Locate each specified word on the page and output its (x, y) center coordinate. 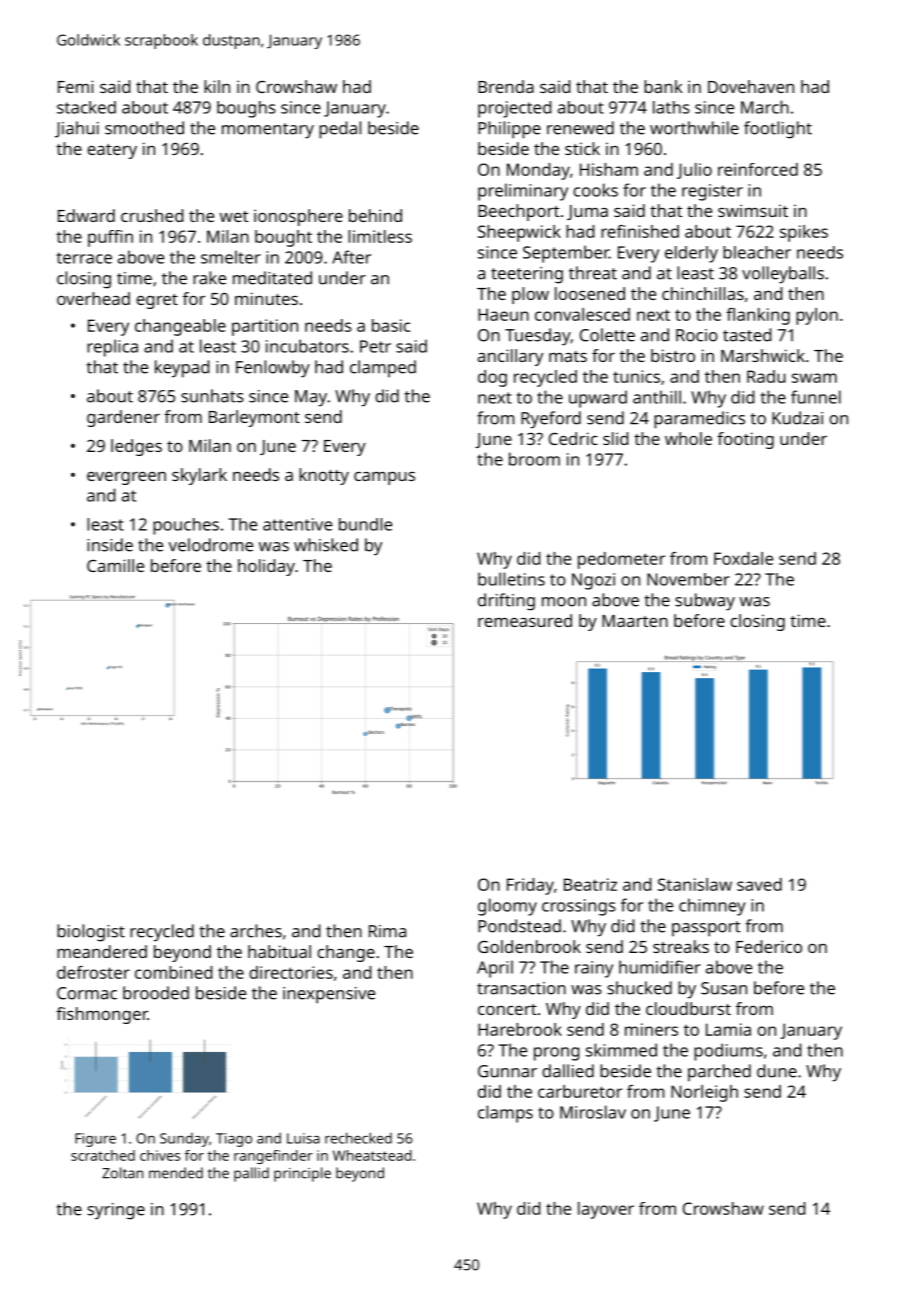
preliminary (523, 192)
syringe (116, 1211)
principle (302, 1174)
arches (256, 931)
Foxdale (743, 558)
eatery (112, 151)
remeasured (525, 620)
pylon (817, 316)
